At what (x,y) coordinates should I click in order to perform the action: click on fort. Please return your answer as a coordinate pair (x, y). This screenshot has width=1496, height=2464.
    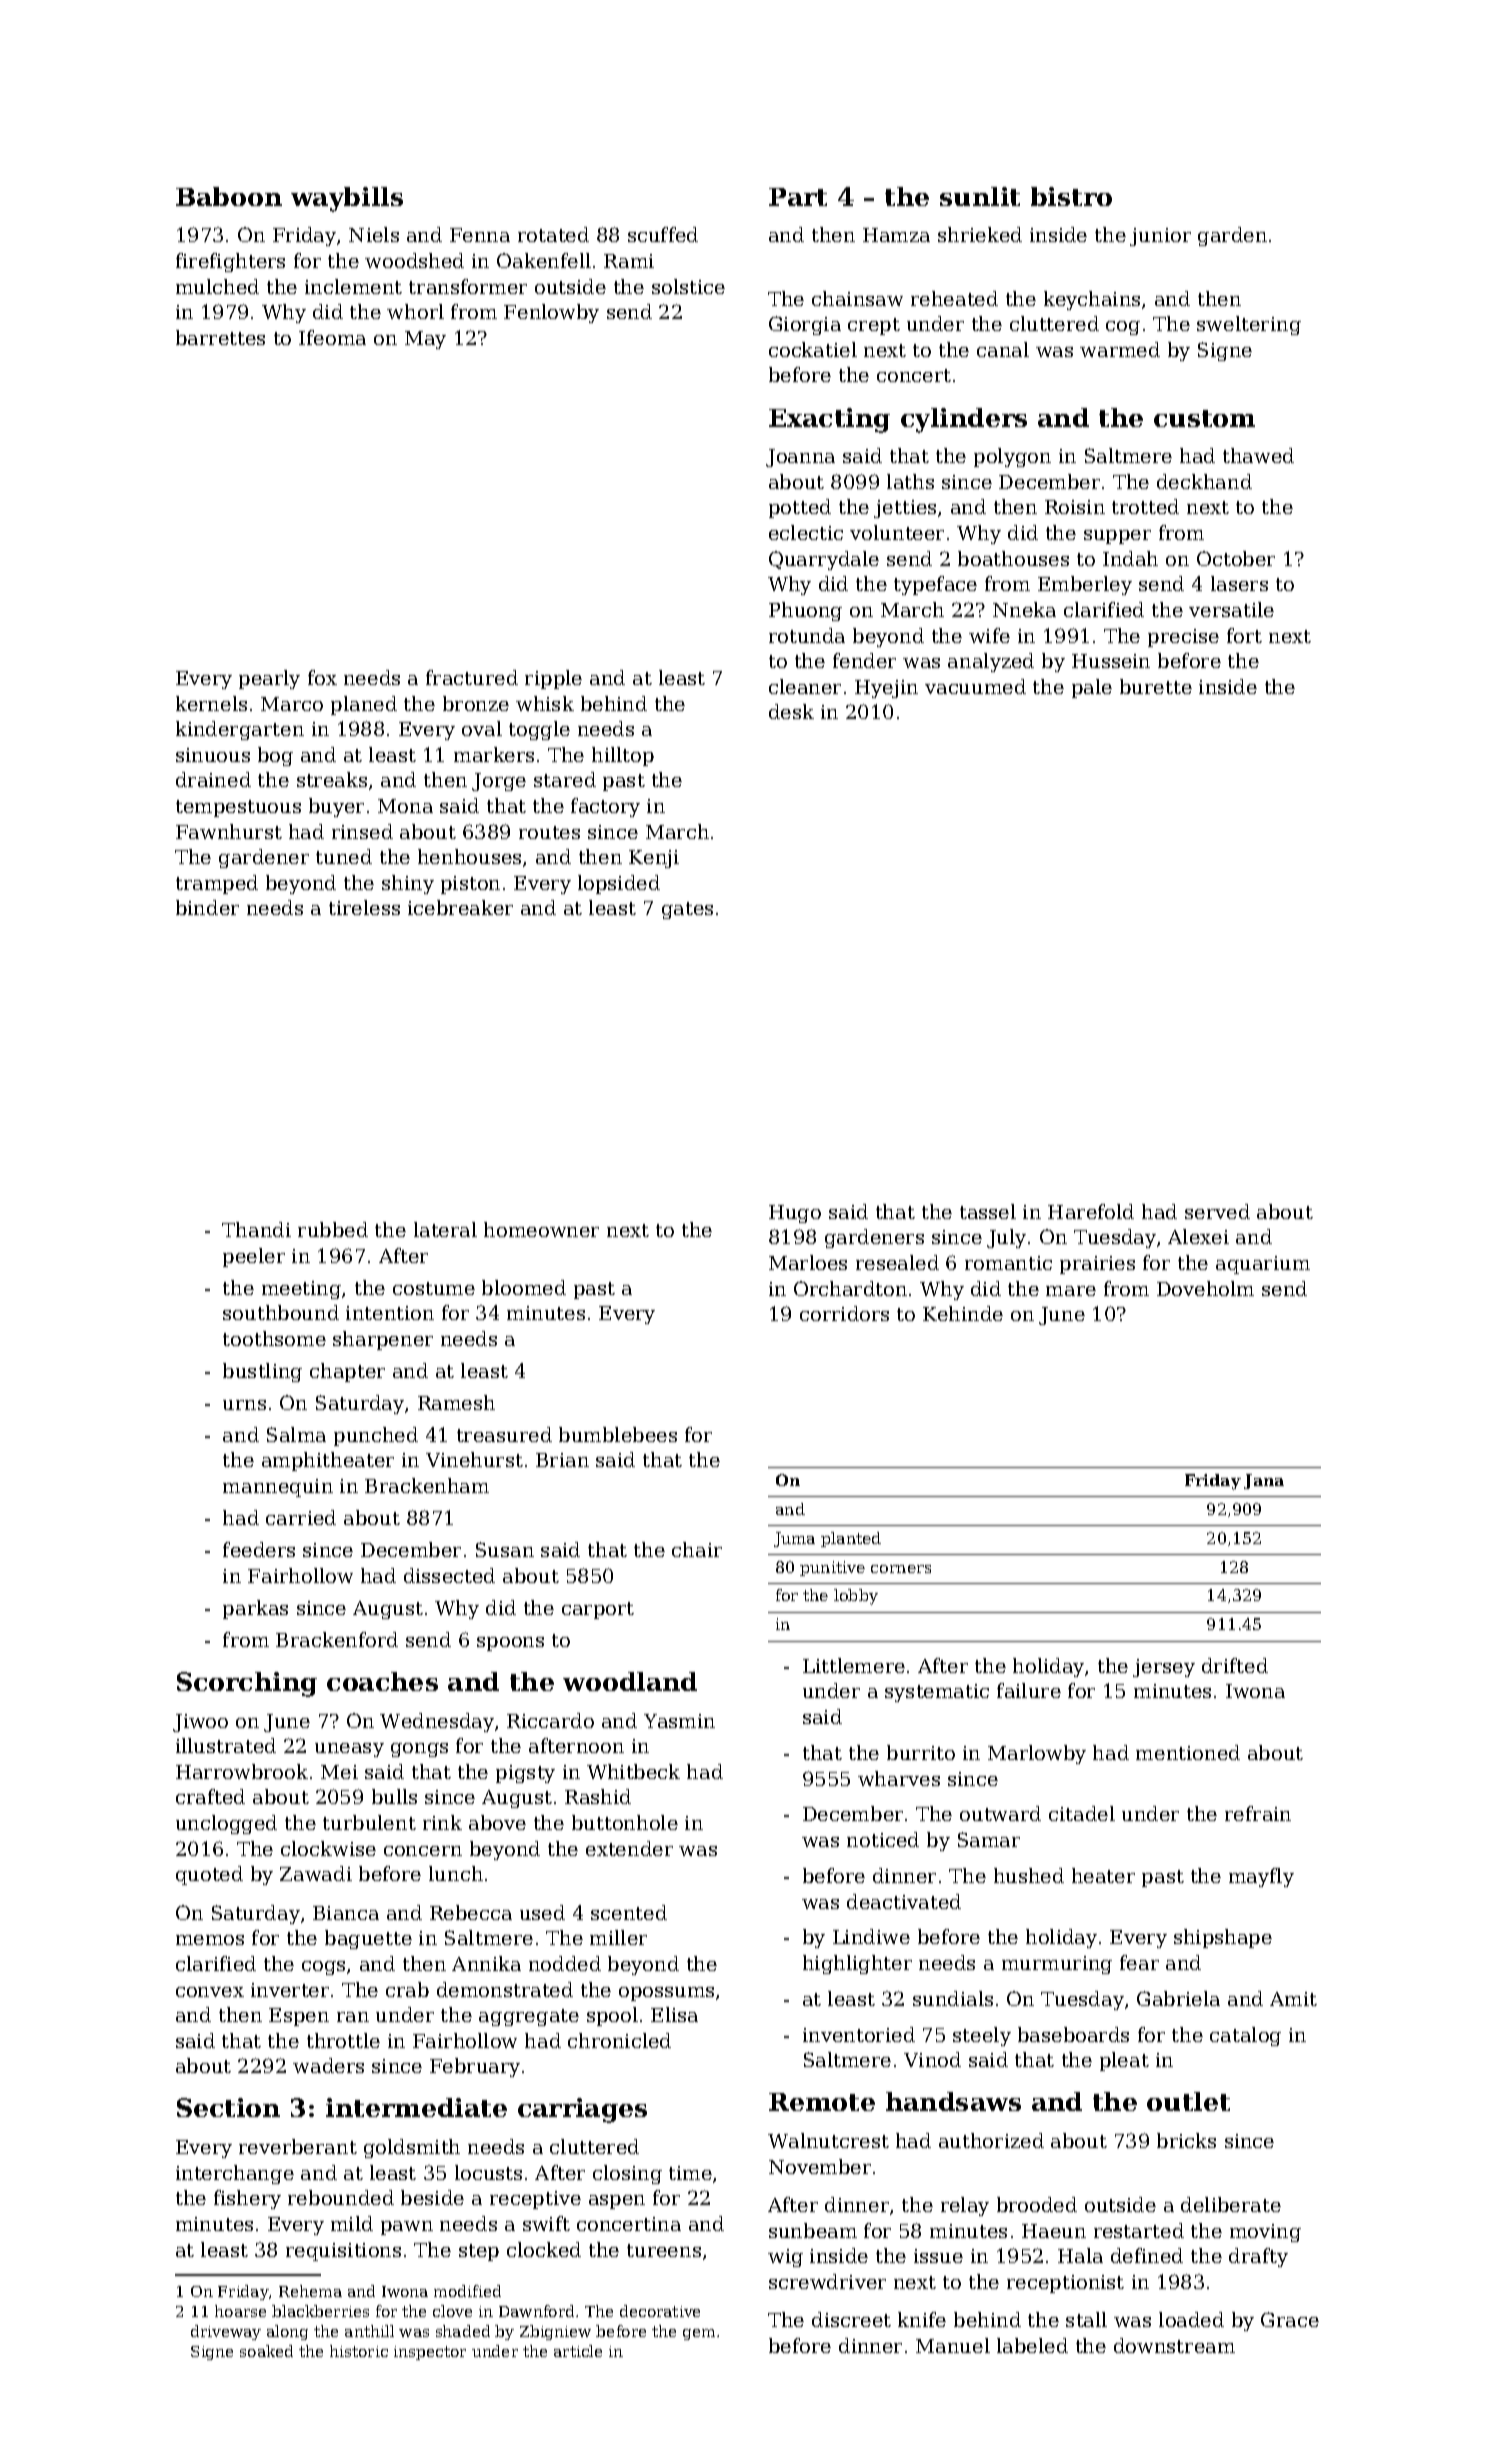
    Looking at the image, I should click on (1244, 635).
